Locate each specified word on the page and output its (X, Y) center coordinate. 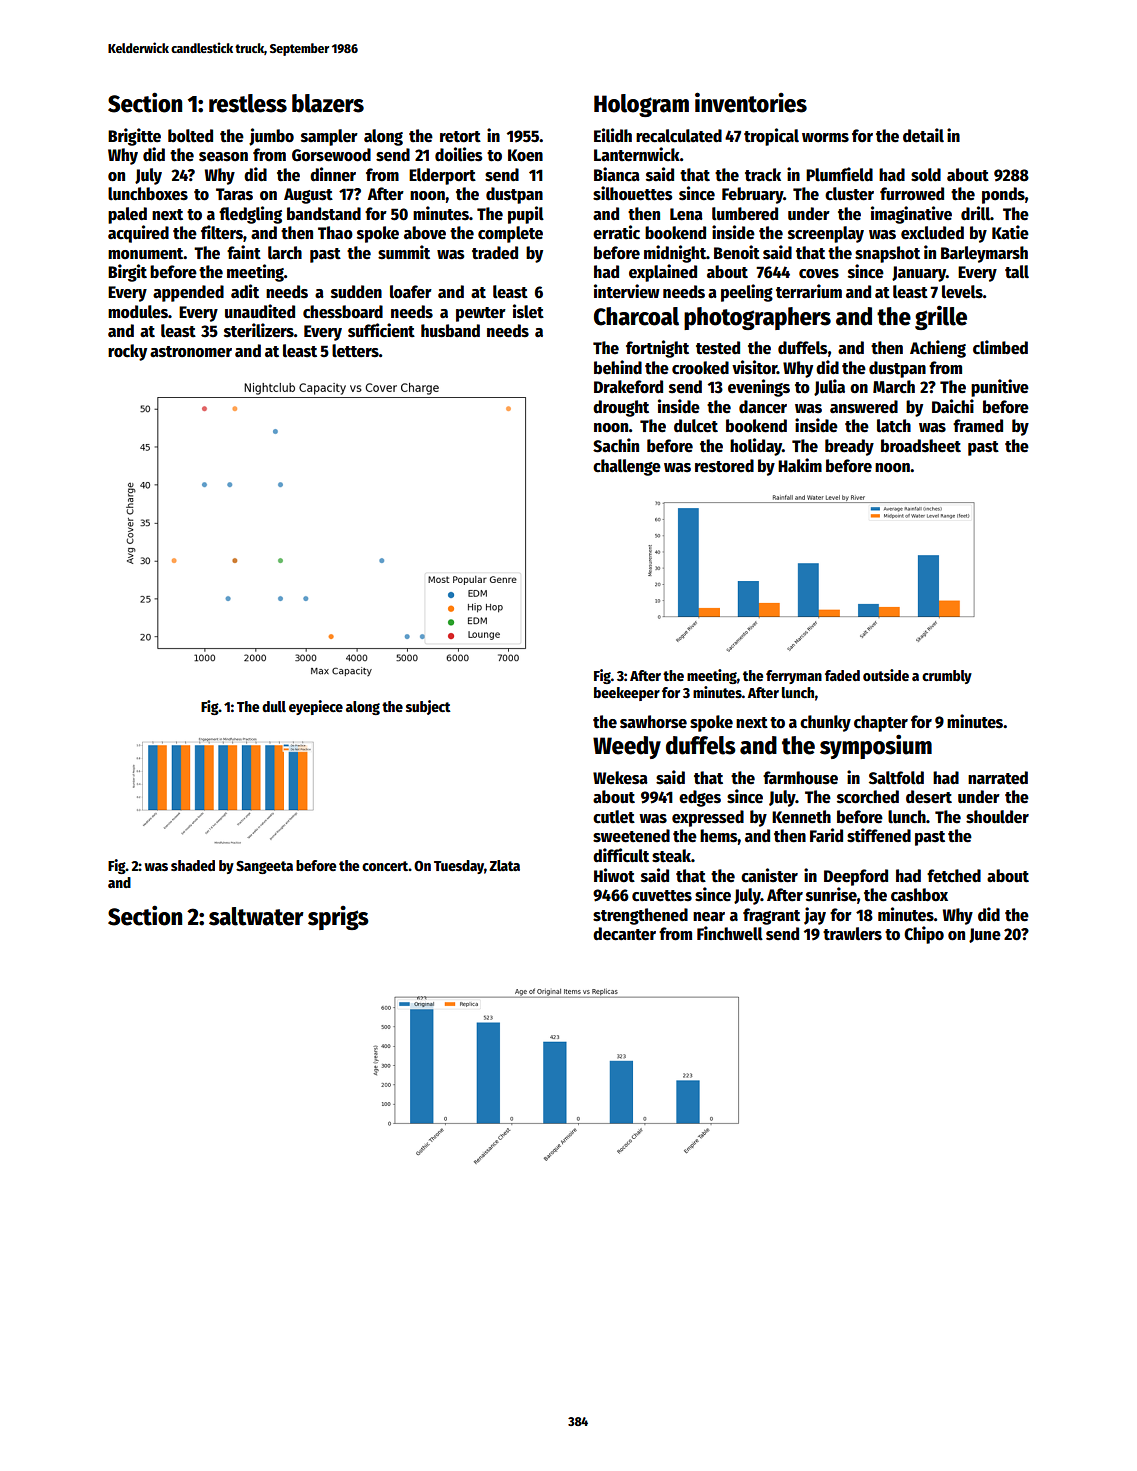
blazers (328, 103)
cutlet (614, 817)
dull (274, 706)
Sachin (616, 445)
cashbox (919, 895)
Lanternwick (637, 154)
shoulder (997, 817)
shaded (193, 865)
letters (355, 351)
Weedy (627, 747)
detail (923, 135)
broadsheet (921, 446)
